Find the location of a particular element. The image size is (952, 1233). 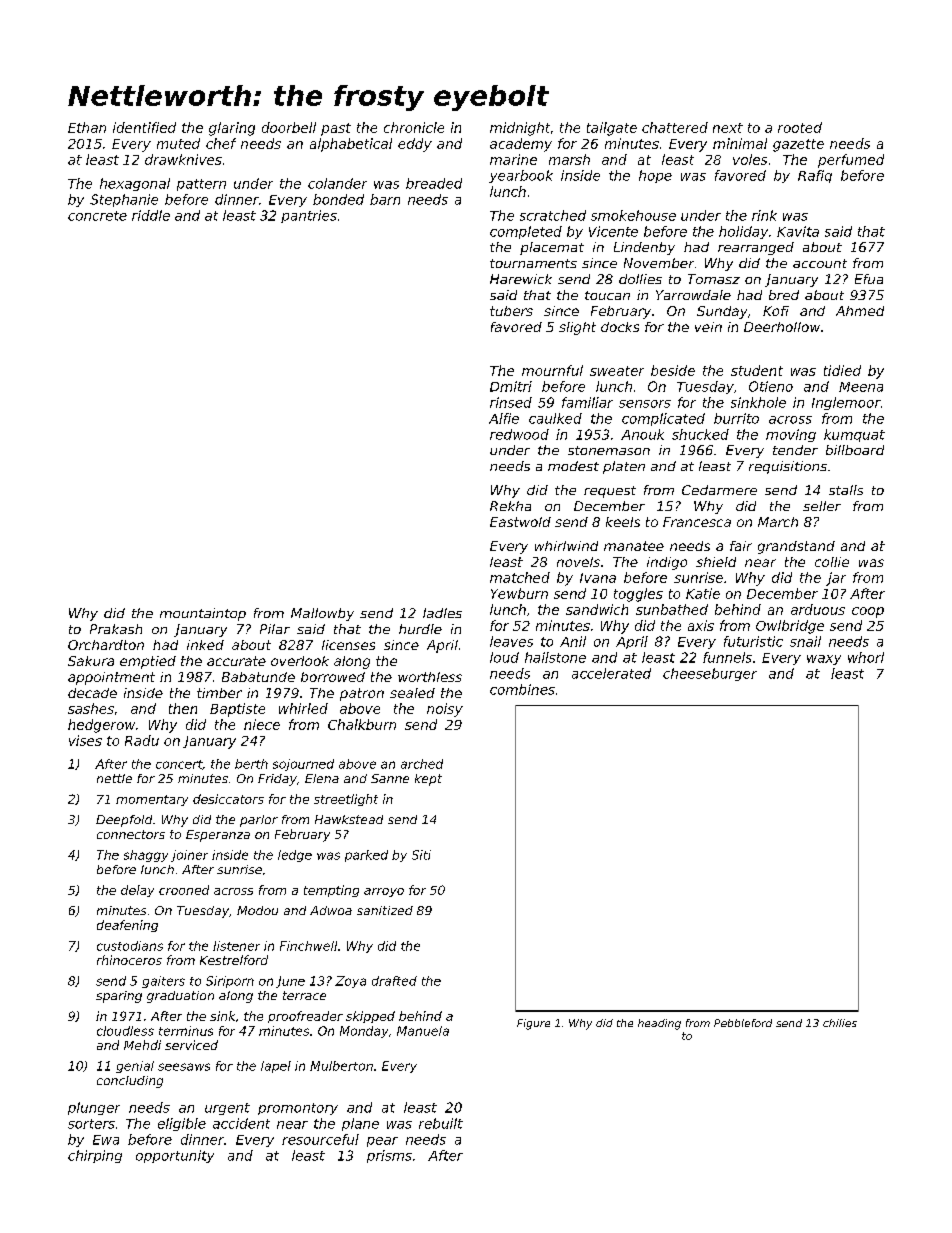

licenses is located at coordinates (348, 645).
